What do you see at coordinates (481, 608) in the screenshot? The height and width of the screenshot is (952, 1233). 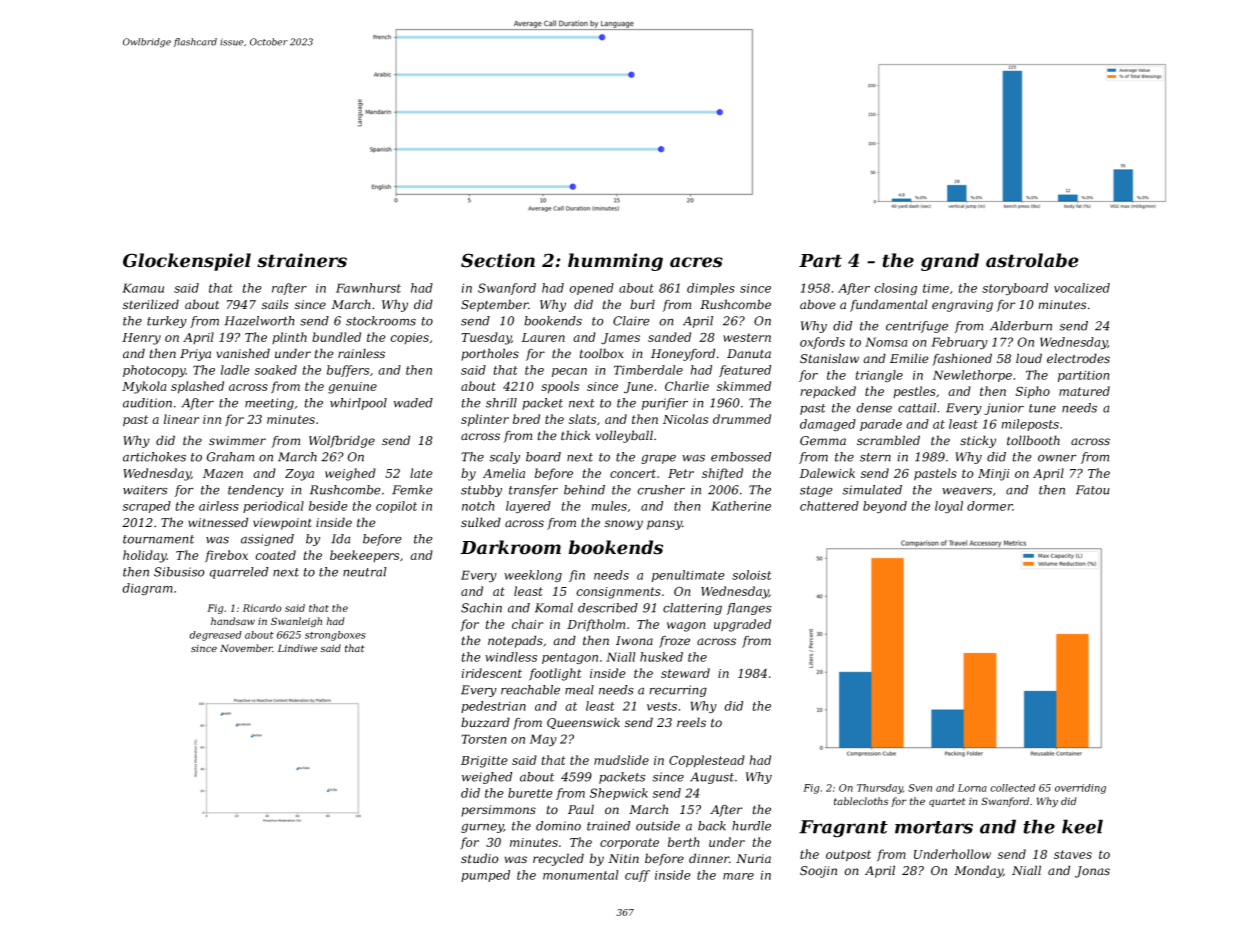 I see `Sachin` at bounding box center [481, 608].
